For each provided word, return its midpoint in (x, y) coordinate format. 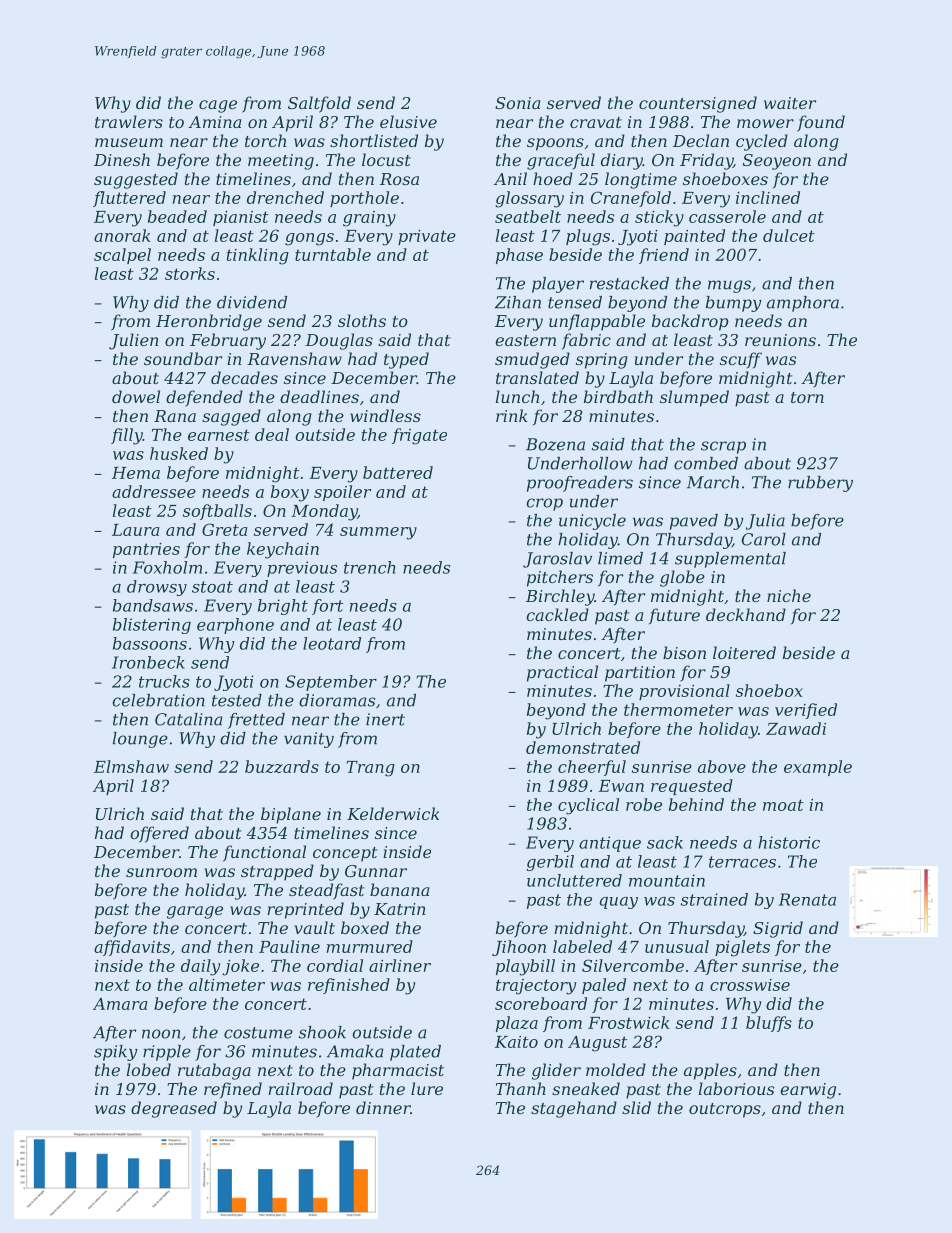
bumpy (734, 304)
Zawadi (796, 728)
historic (789, 842)
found (821, 123)
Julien (134, 341)
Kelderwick (393, 813)
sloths (362, 320)
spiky (116, 1053)
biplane (291, 815)
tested (237, 700)
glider (556, 1071)
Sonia (517, 103)
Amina (214, 122)
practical (562, 673)
